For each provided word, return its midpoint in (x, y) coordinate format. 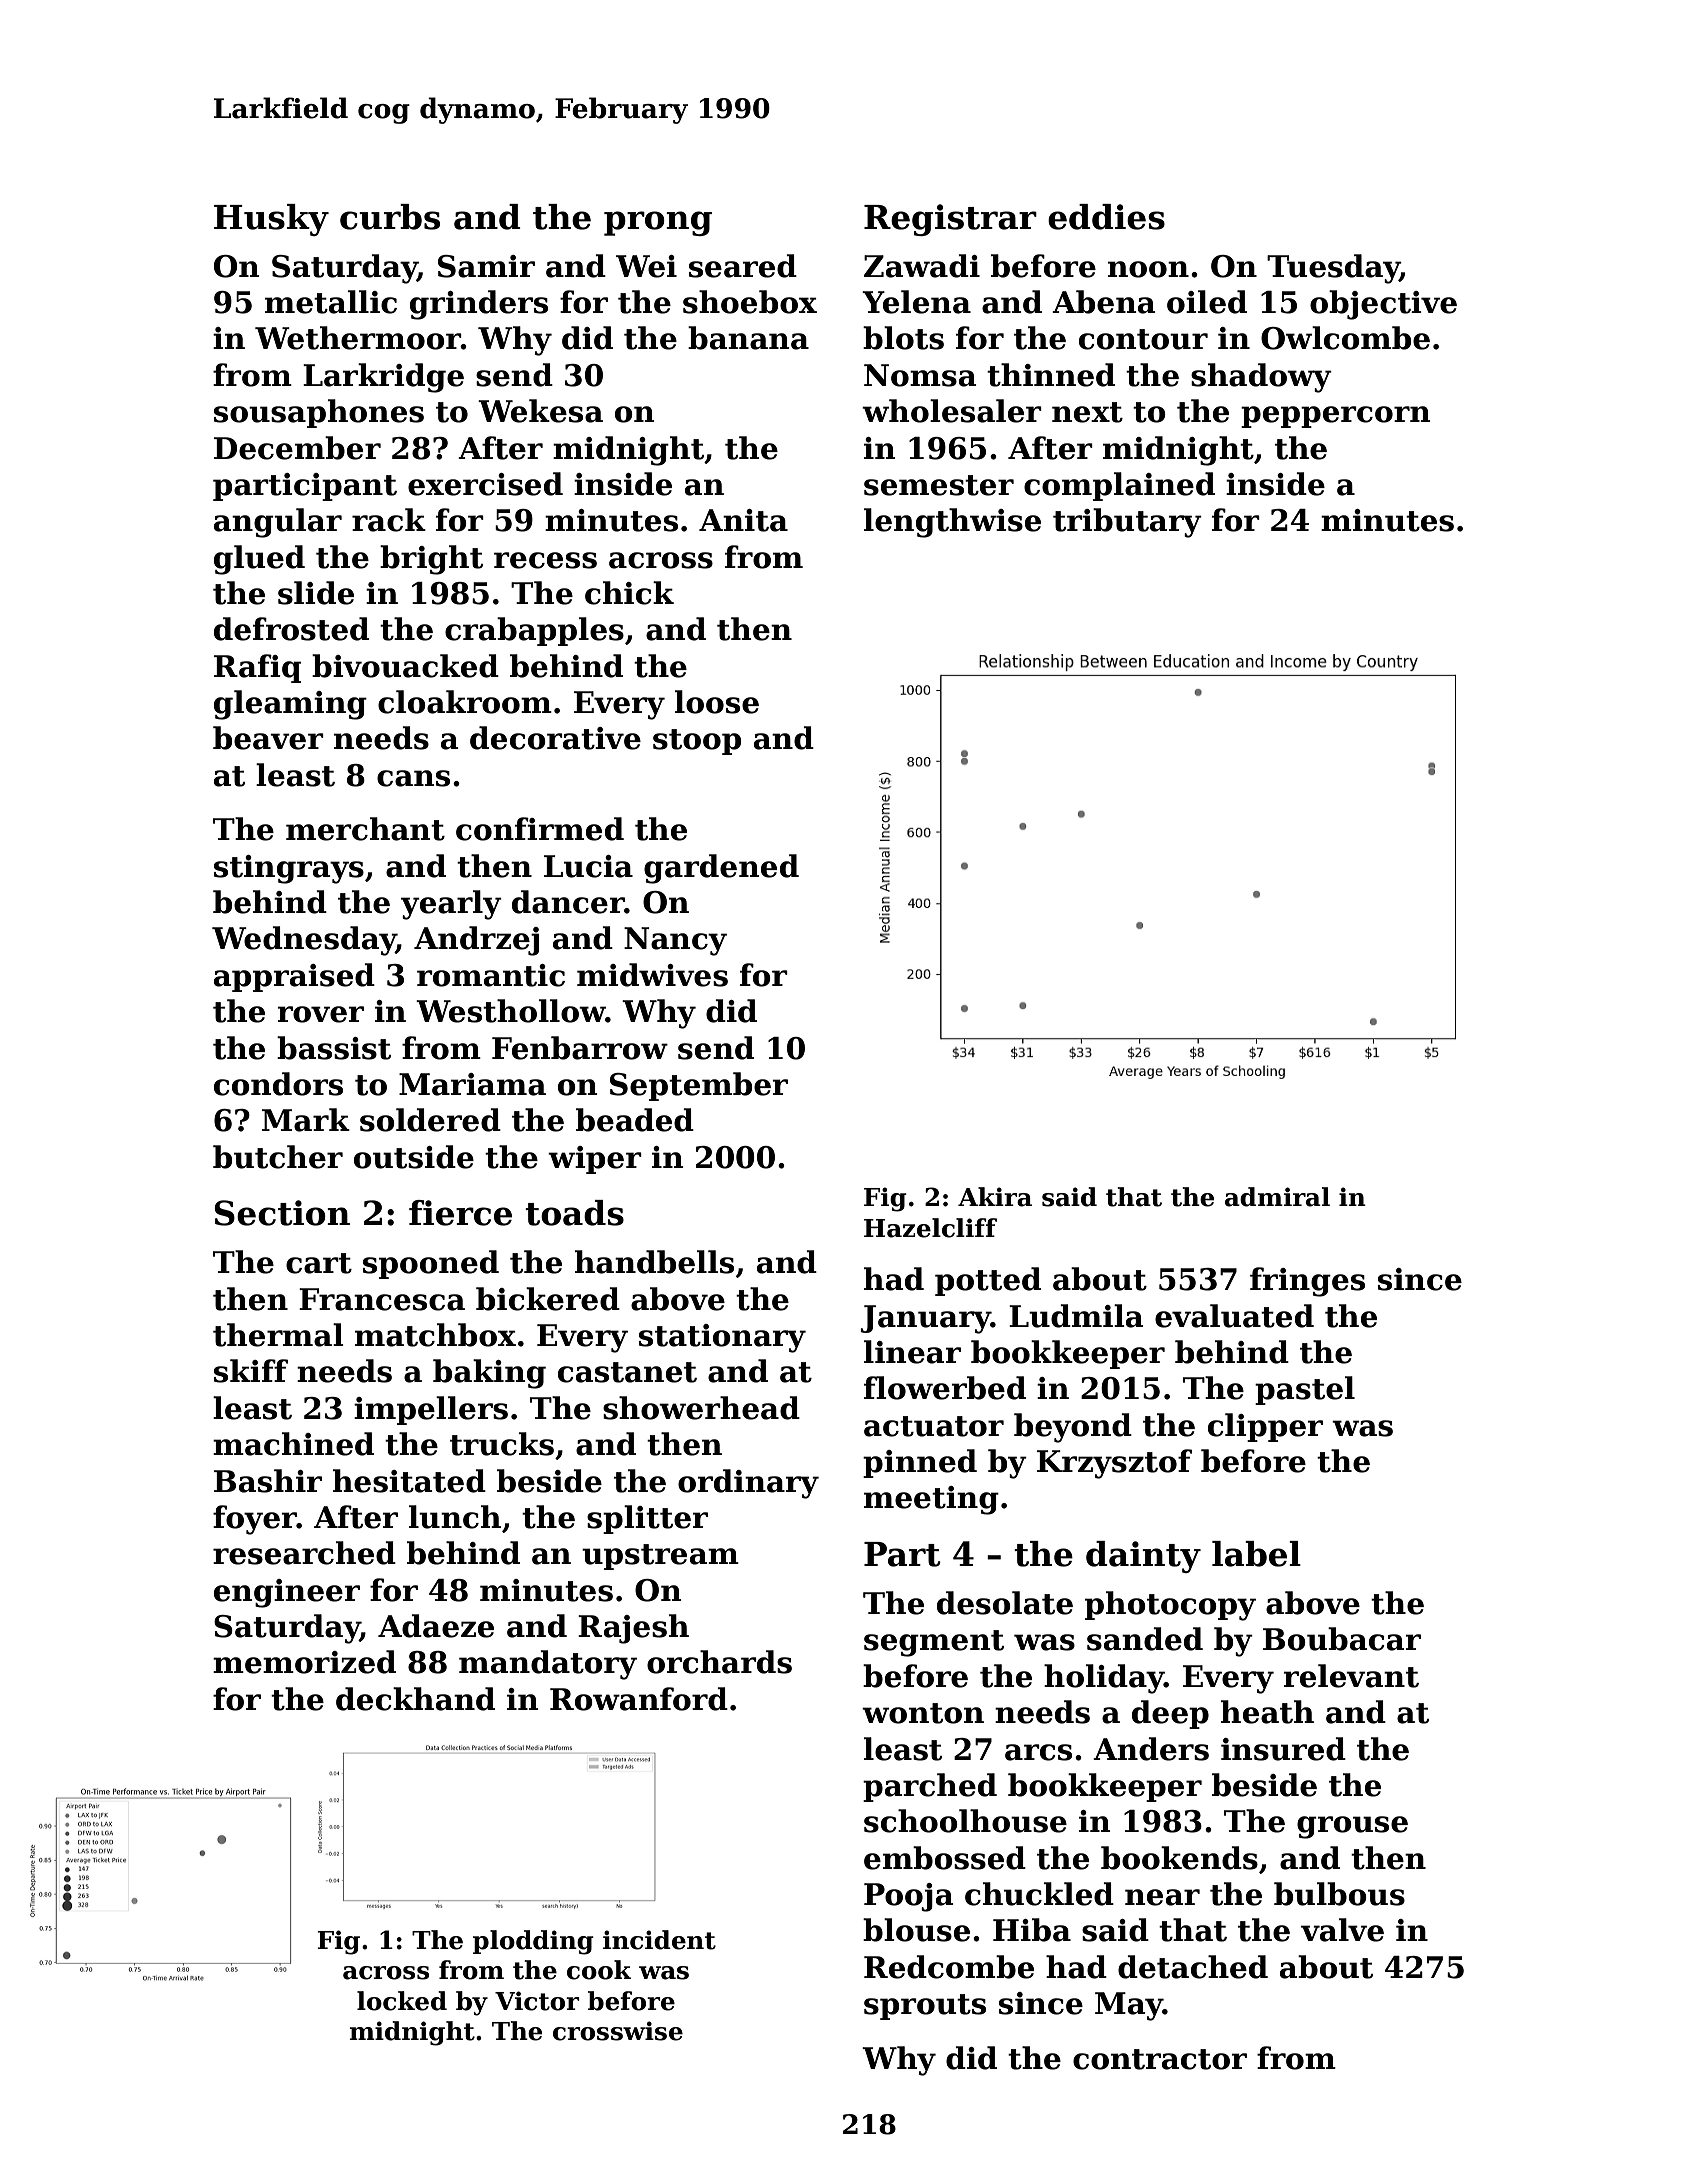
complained (1119, 486)
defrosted (291, 629)
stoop (697, 742)
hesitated (409, 1481)
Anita (743, 520)
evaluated (1234, 1316)
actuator (934, 1426)
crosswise (618, 2031)
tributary (1127, 523)
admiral (1277, 1197)
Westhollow (511, 1011)
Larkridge (383, 378)
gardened (721, 869)
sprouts (925, 2007)
